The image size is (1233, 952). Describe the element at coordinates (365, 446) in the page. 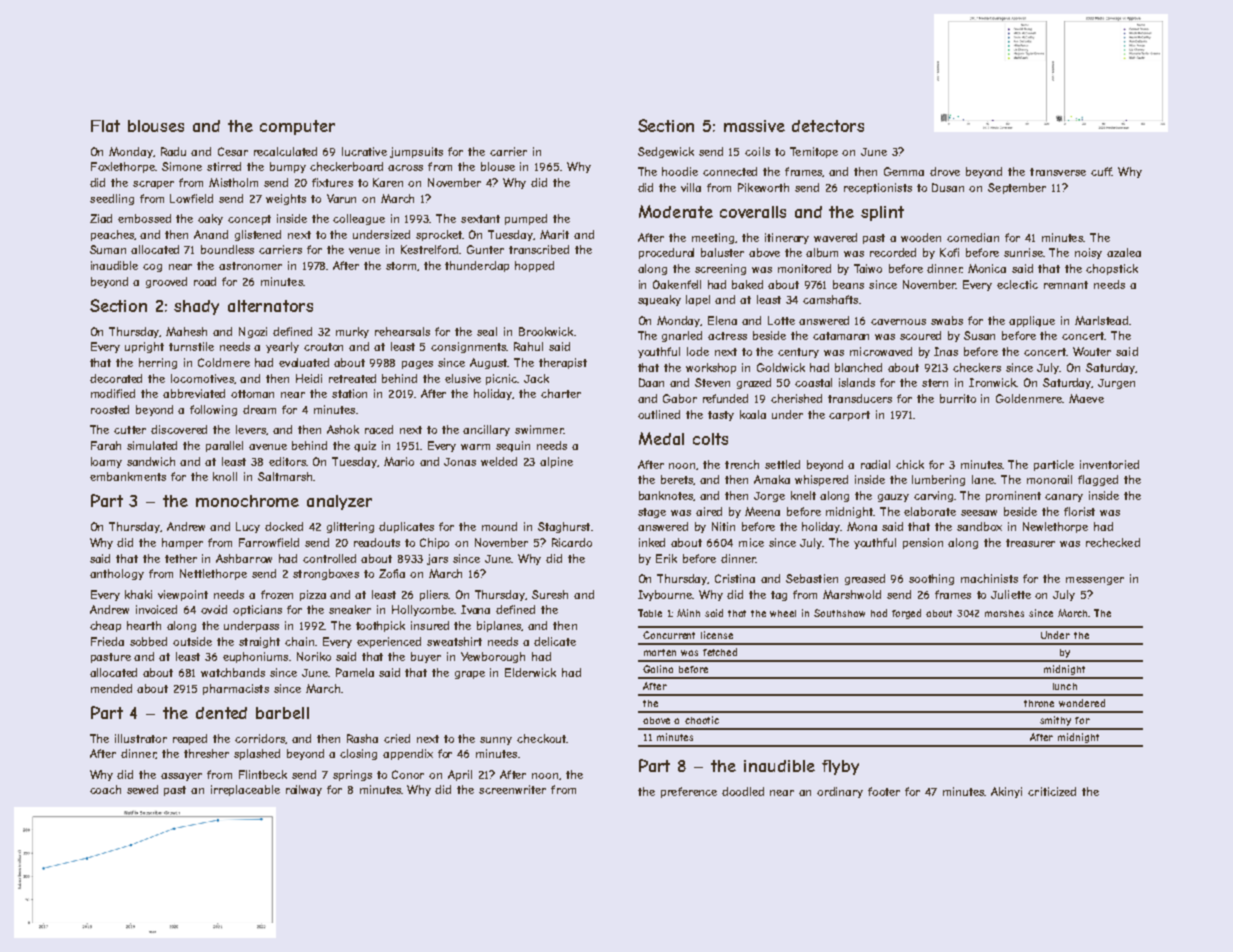

I see `quiz` at that location.
